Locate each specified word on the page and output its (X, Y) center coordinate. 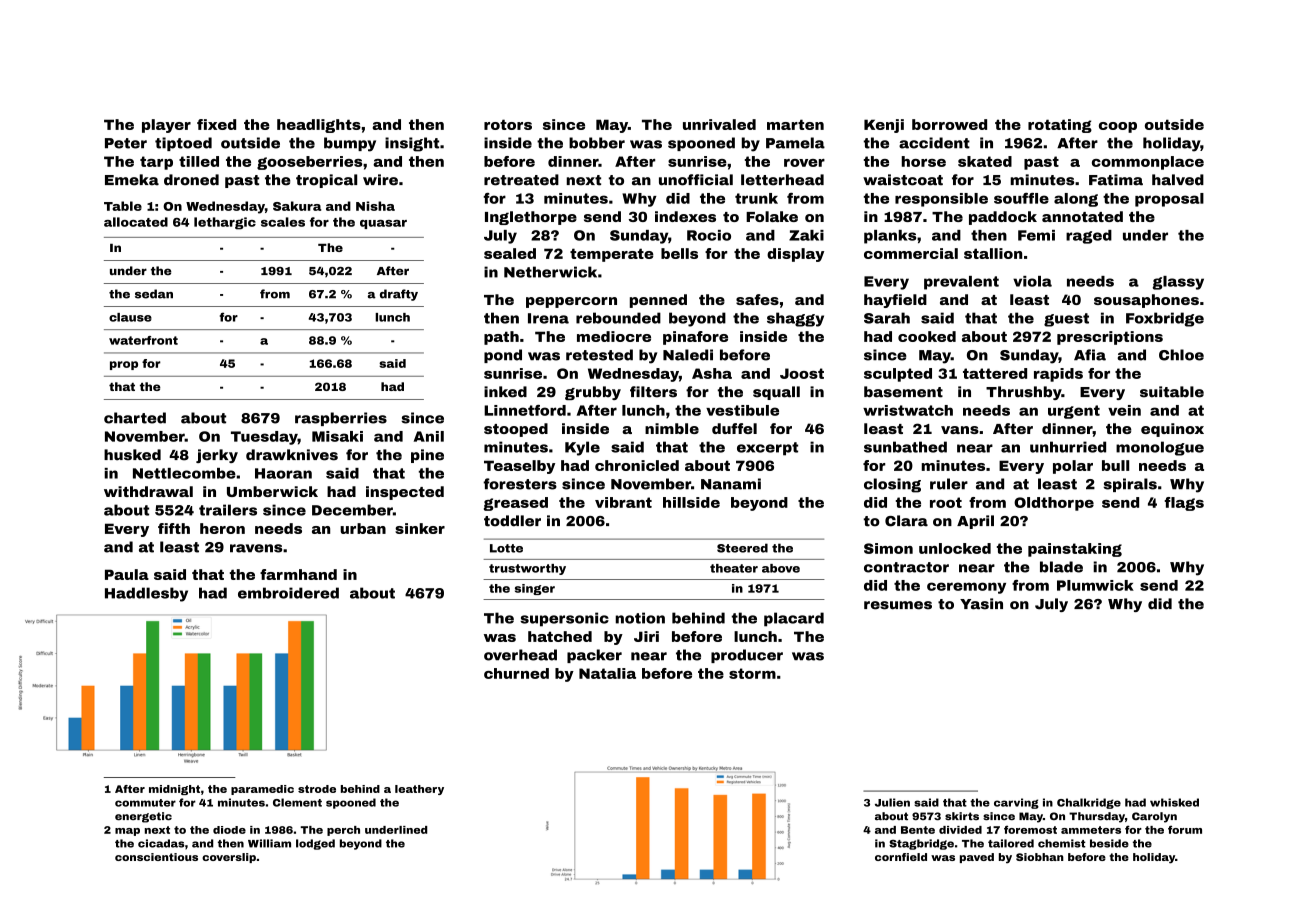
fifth (174, 528)
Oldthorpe (1054, 504)
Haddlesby (146, 594)
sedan (154, 294)
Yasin (981, 604)
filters (653, 392)
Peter (126, 143)
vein (1124, 410)
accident (934, 143)
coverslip (229, 858)
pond (503, 356)
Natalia (607, 673)
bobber (597, 143)
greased (516, 504)
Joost (802, 373)
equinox (1172, 430)
